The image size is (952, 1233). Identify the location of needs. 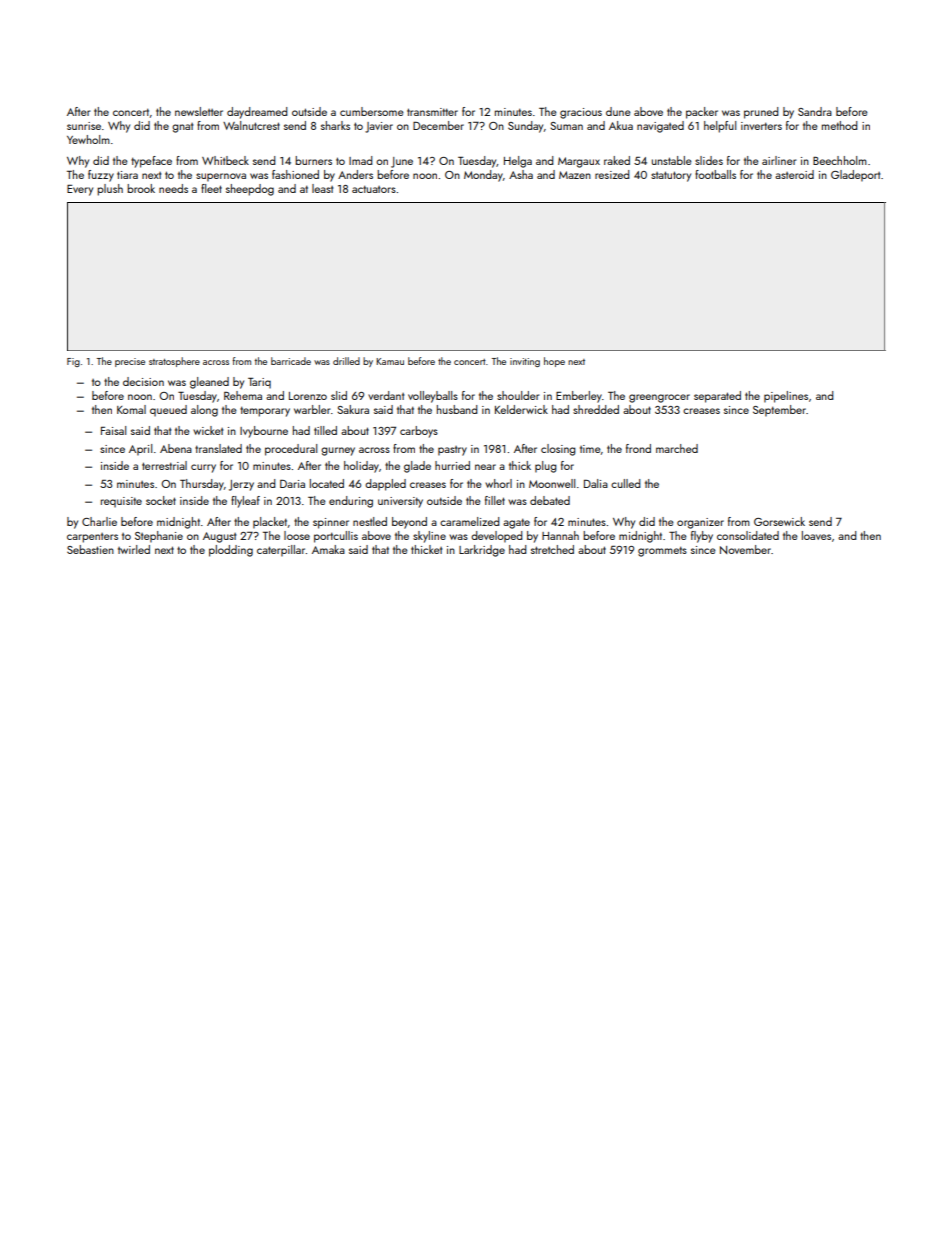
(173, 188).
